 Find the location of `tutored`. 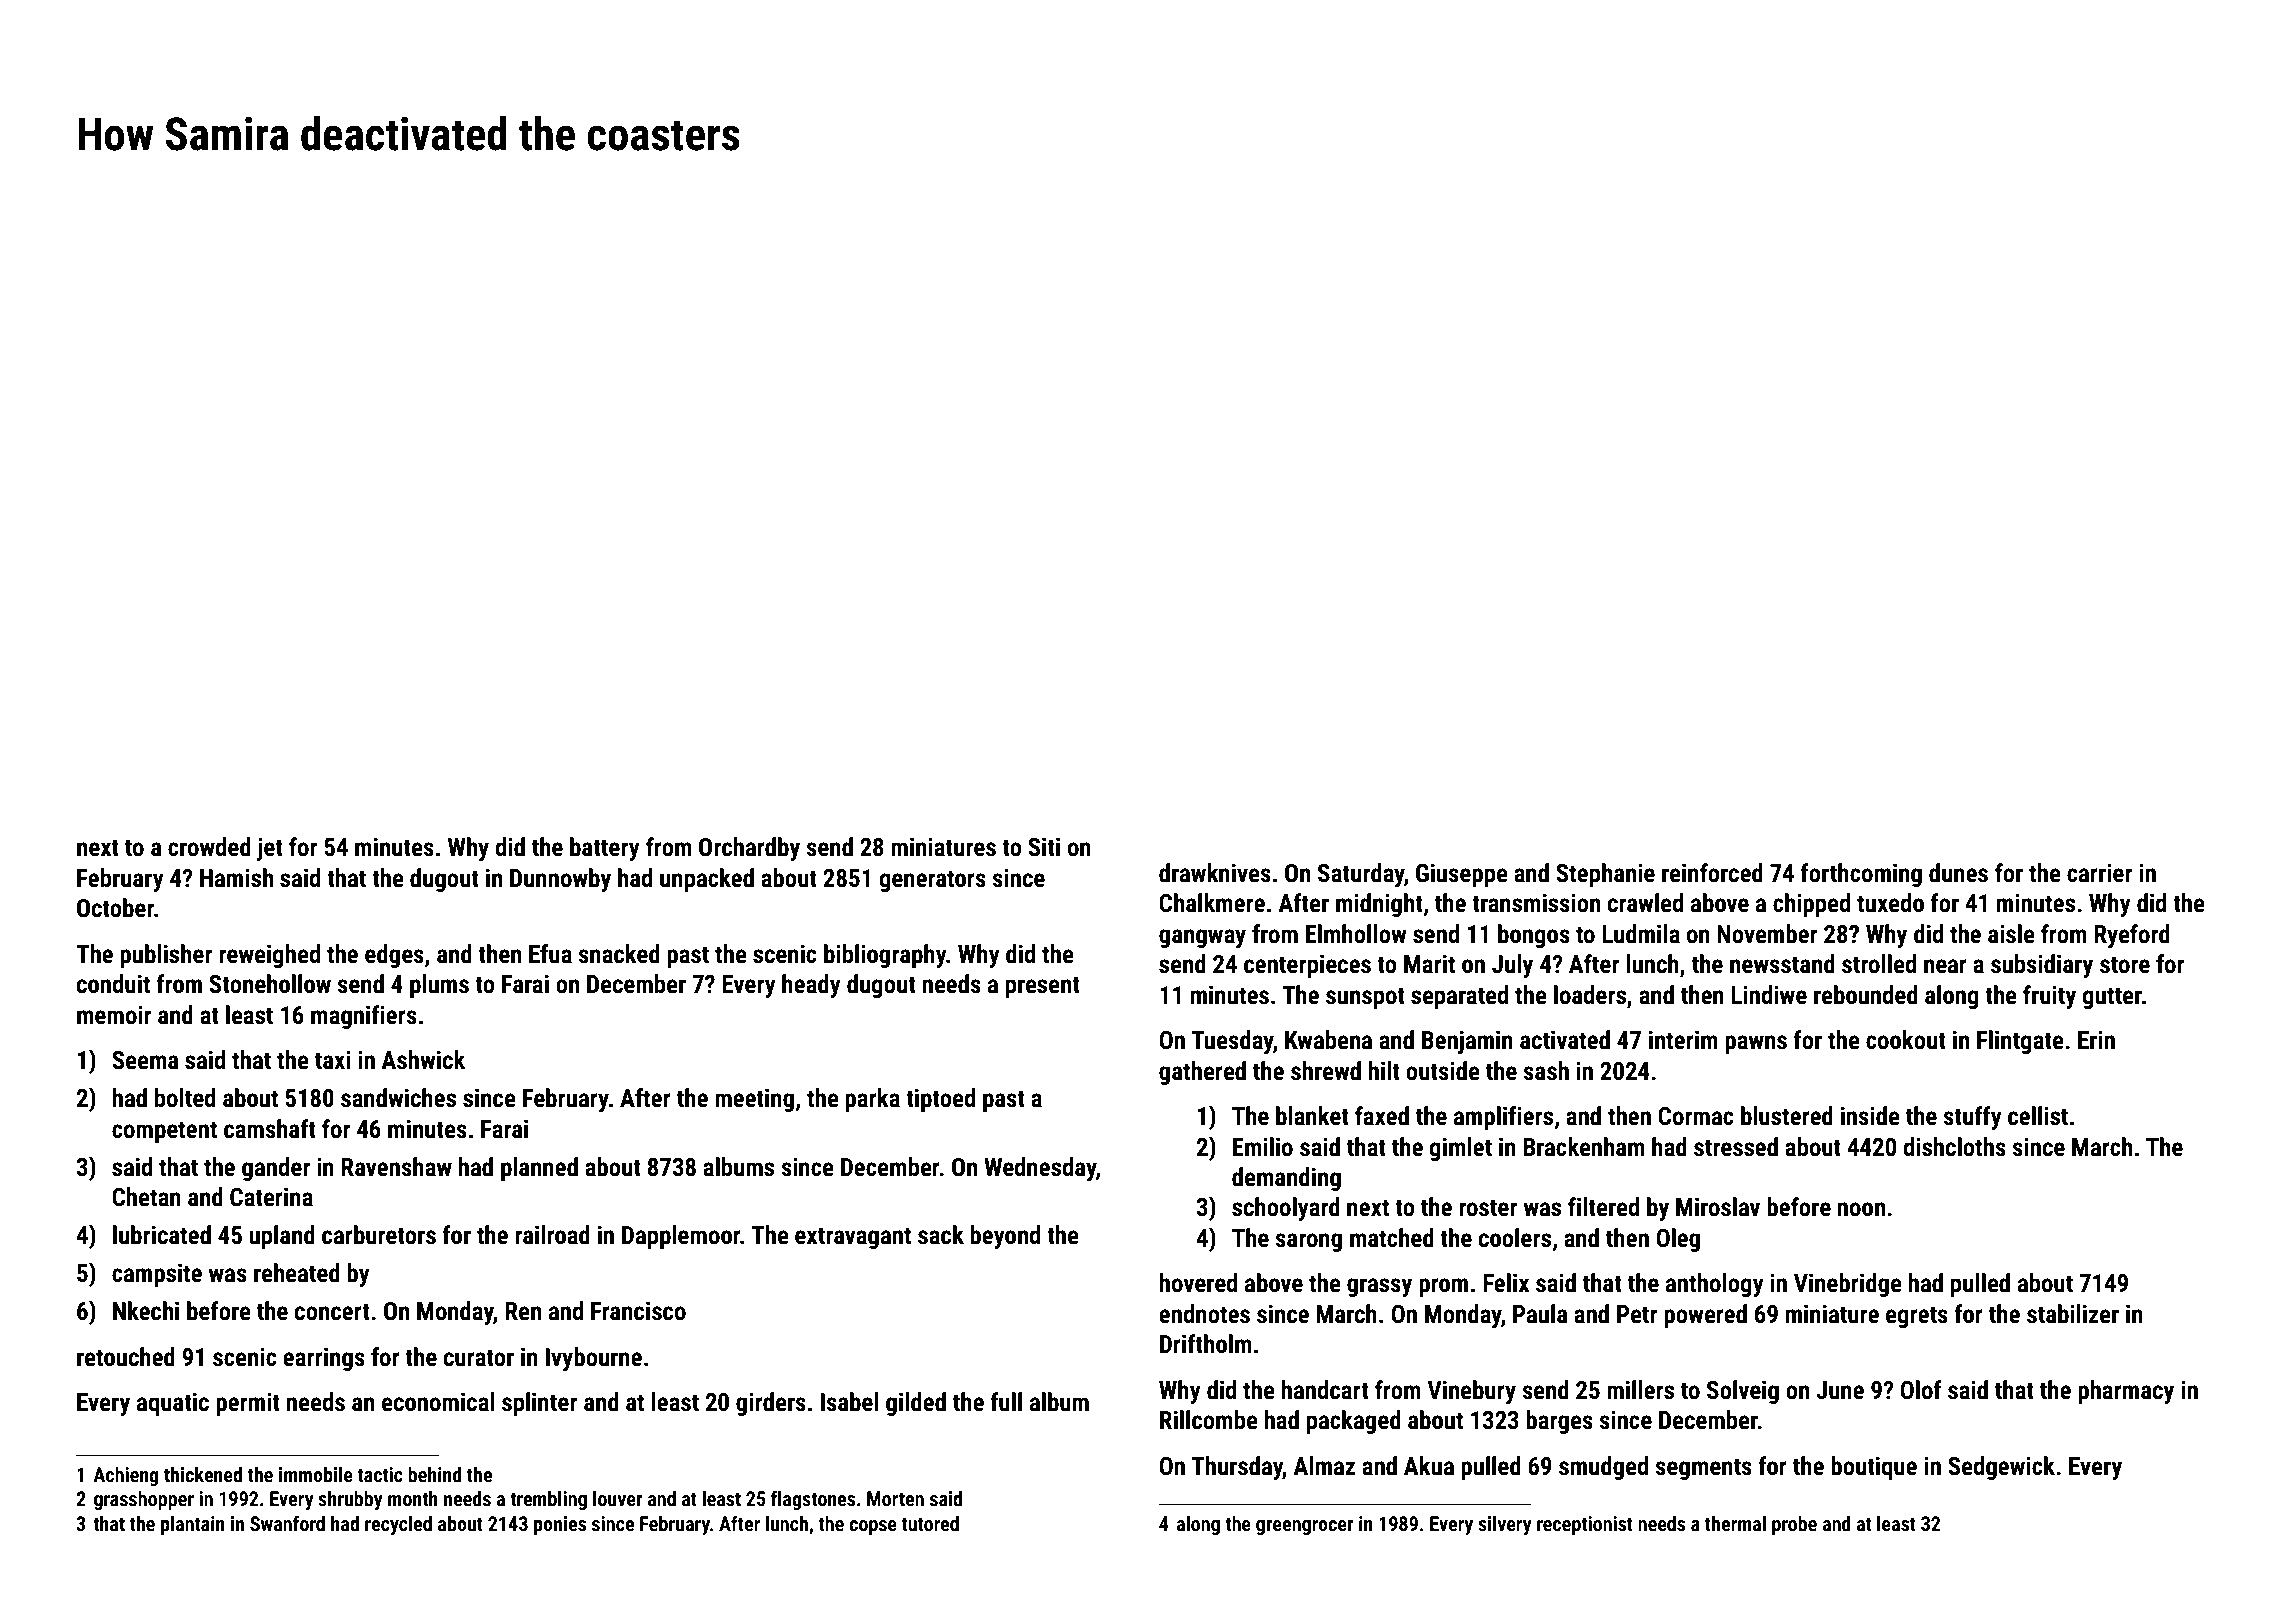

tutored is located at coordinates (930, 1523).
